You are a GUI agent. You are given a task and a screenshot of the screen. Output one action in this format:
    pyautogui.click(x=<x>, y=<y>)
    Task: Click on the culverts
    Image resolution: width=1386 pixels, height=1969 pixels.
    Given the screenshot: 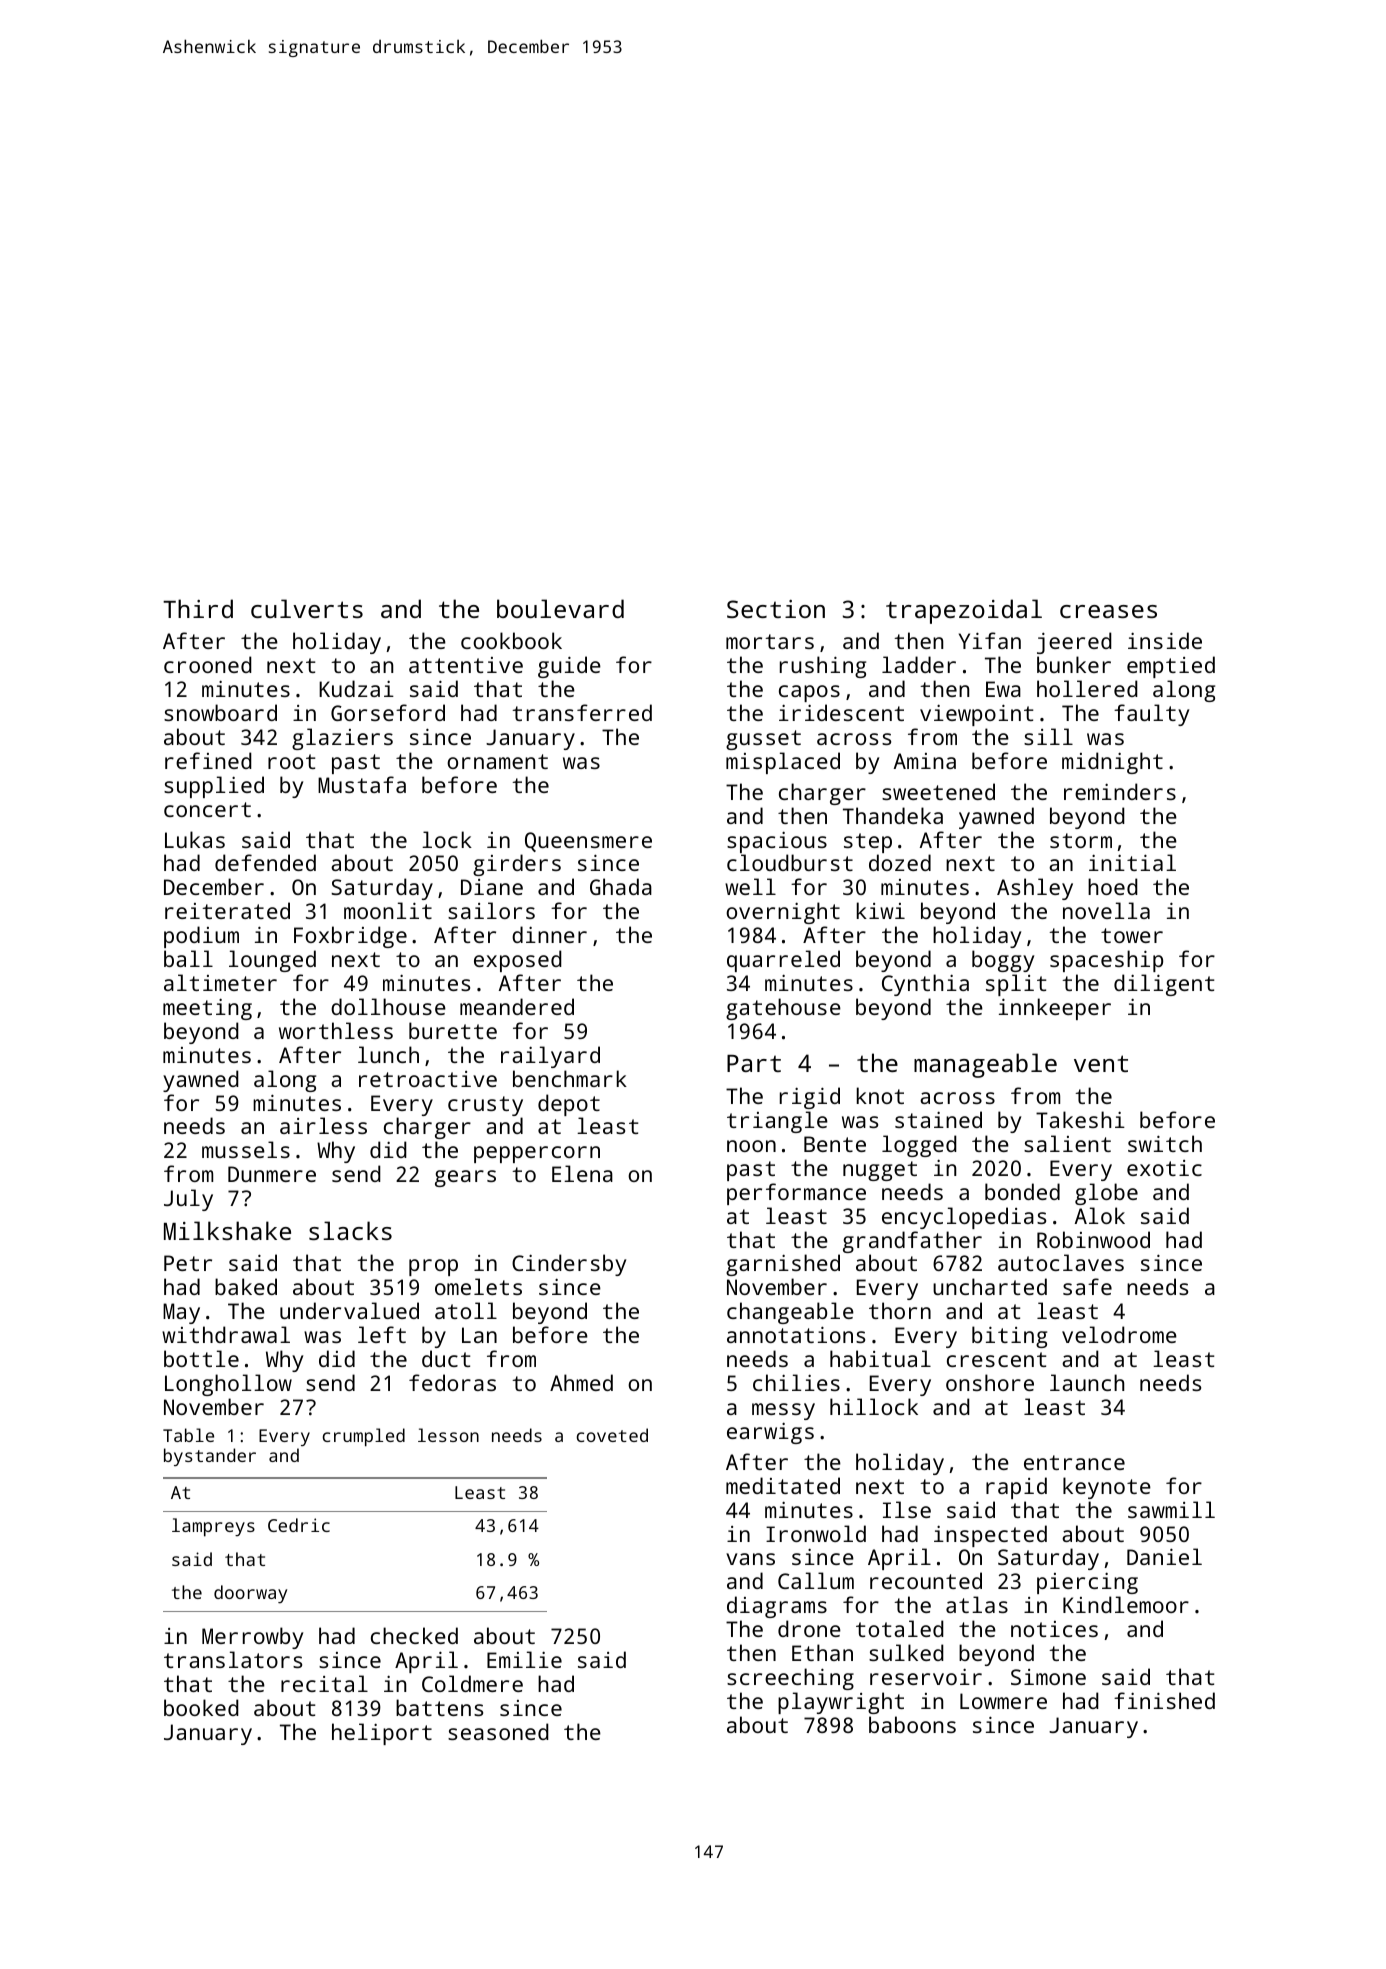 What is the action you would take?
    pyautogui.click(x=307, y=608)
